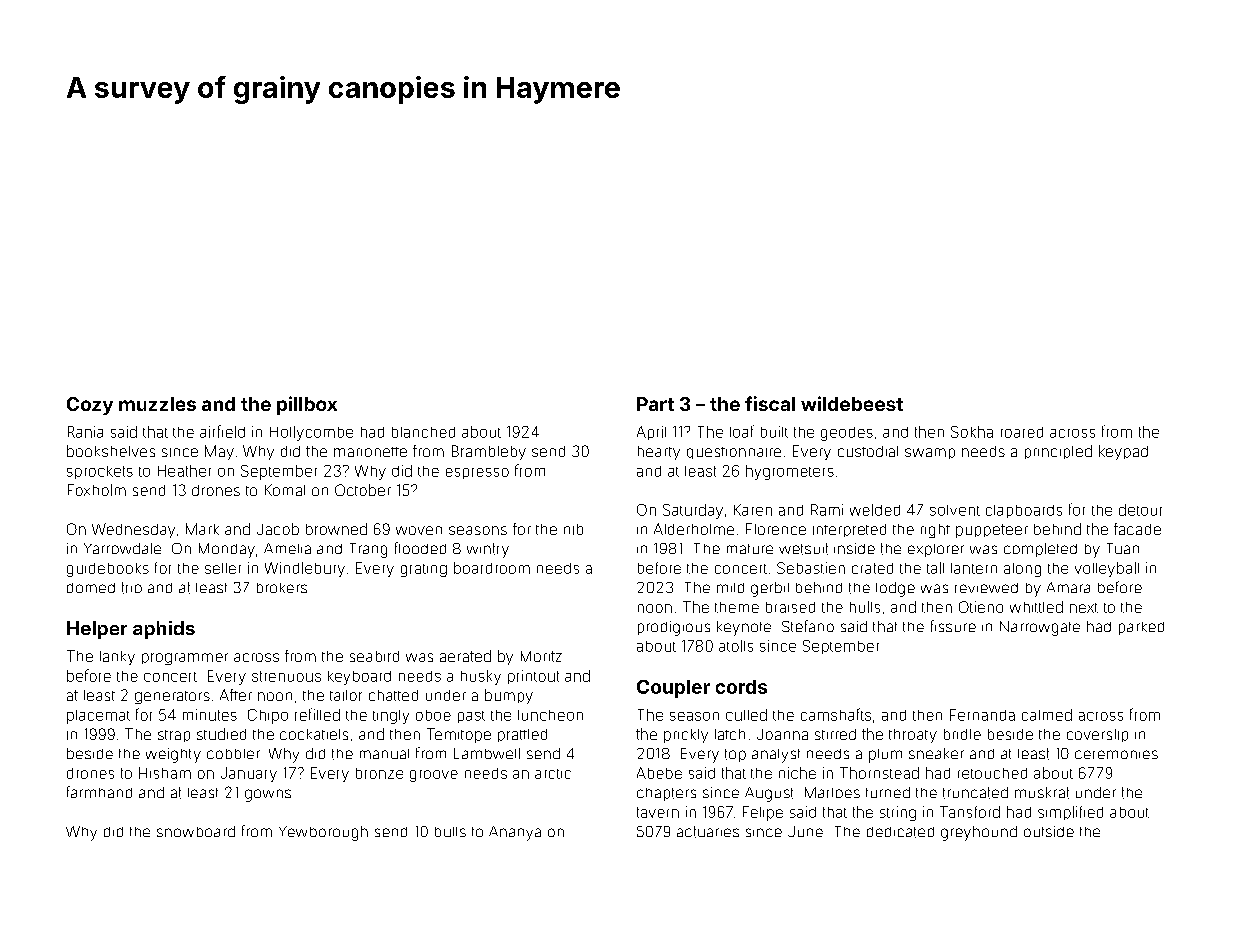 The width and height of the screenshot is (1233, 952). Describe the element at coordinates (196, 831) in the screenshot. I see `snowboard` at that location.
